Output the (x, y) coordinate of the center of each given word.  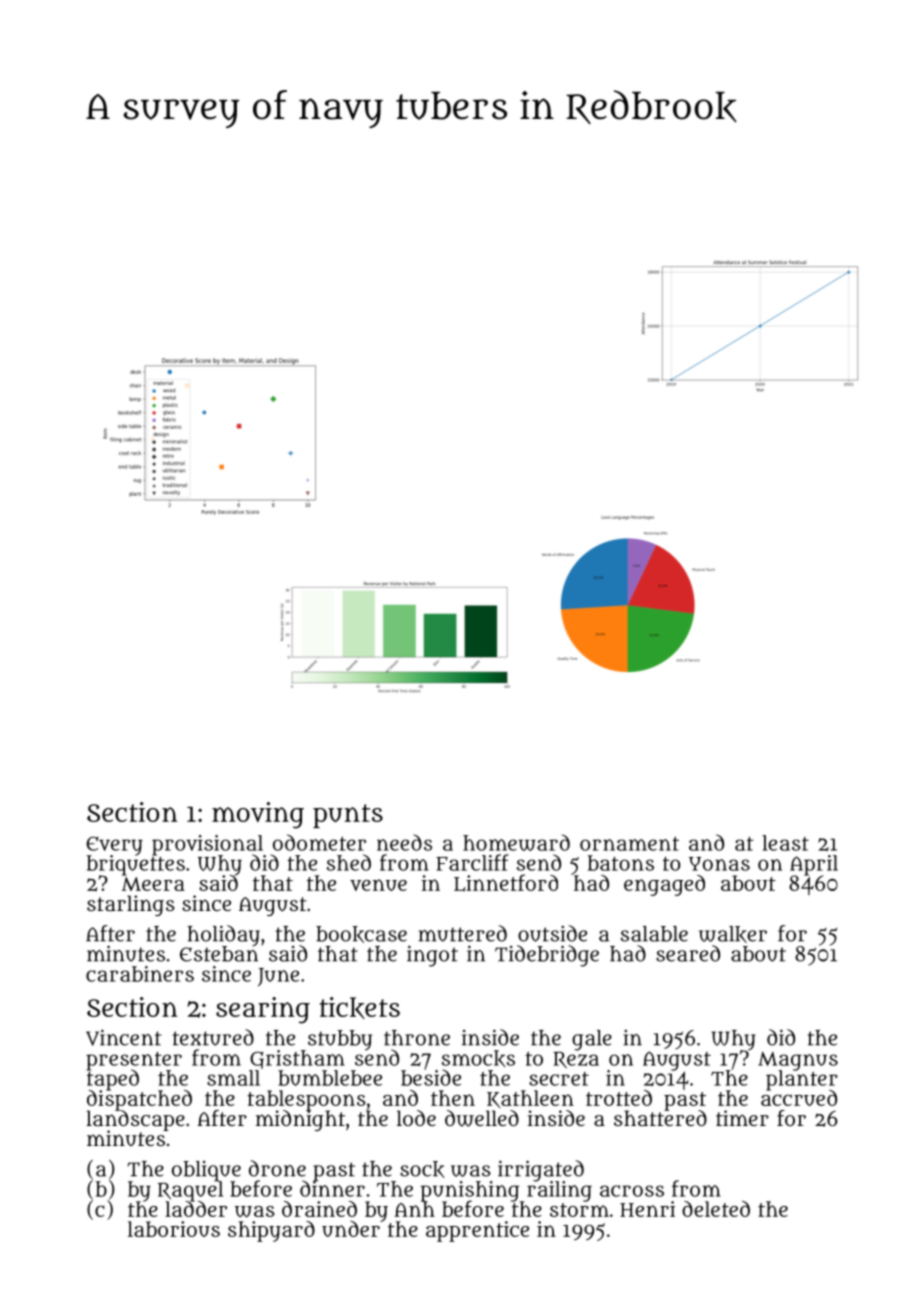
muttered (463, 933)
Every (114, 846)
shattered (660, 1118)
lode (416, 1118)
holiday (223, 935)
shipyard (271, 1231)
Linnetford (506, 883)
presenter (134, 1061)
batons (621, 863)
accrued (799, 1098)
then (453, 1098)
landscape (135, 1120)
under (352, 1229)
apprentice (477, 1231)
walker (733, 934)
